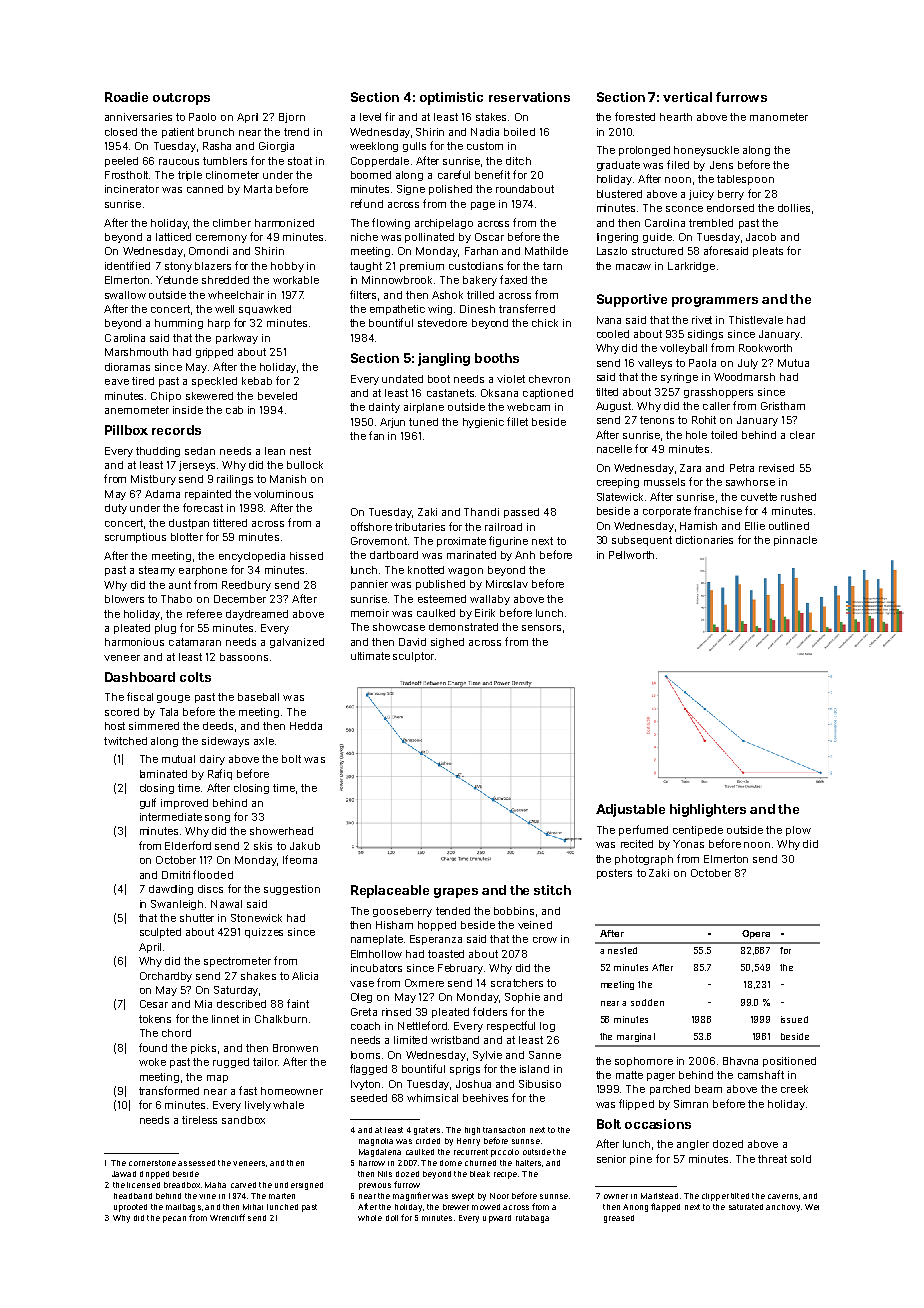 This screenshot has width=924, height=1308. I want to click on posters, so click(614, 874).
